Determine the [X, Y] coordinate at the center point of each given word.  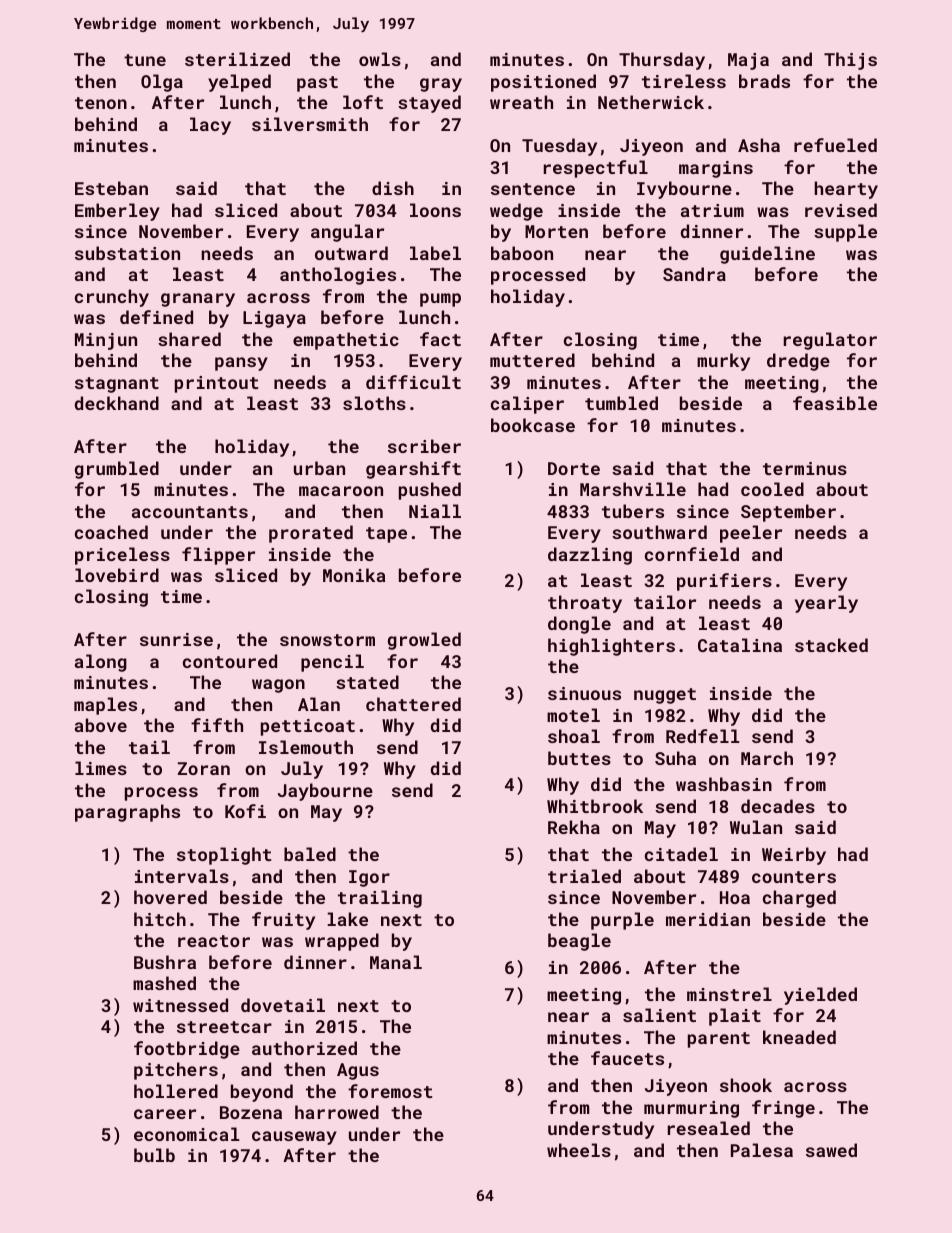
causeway [294, 1138]
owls [380, 59]
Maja [748, 61]
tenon [101, 103]
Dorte [574, 468]
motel [573, 715]
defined [156, 317]
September [788, 513]
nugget [665, 696]
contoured [230, 661]
